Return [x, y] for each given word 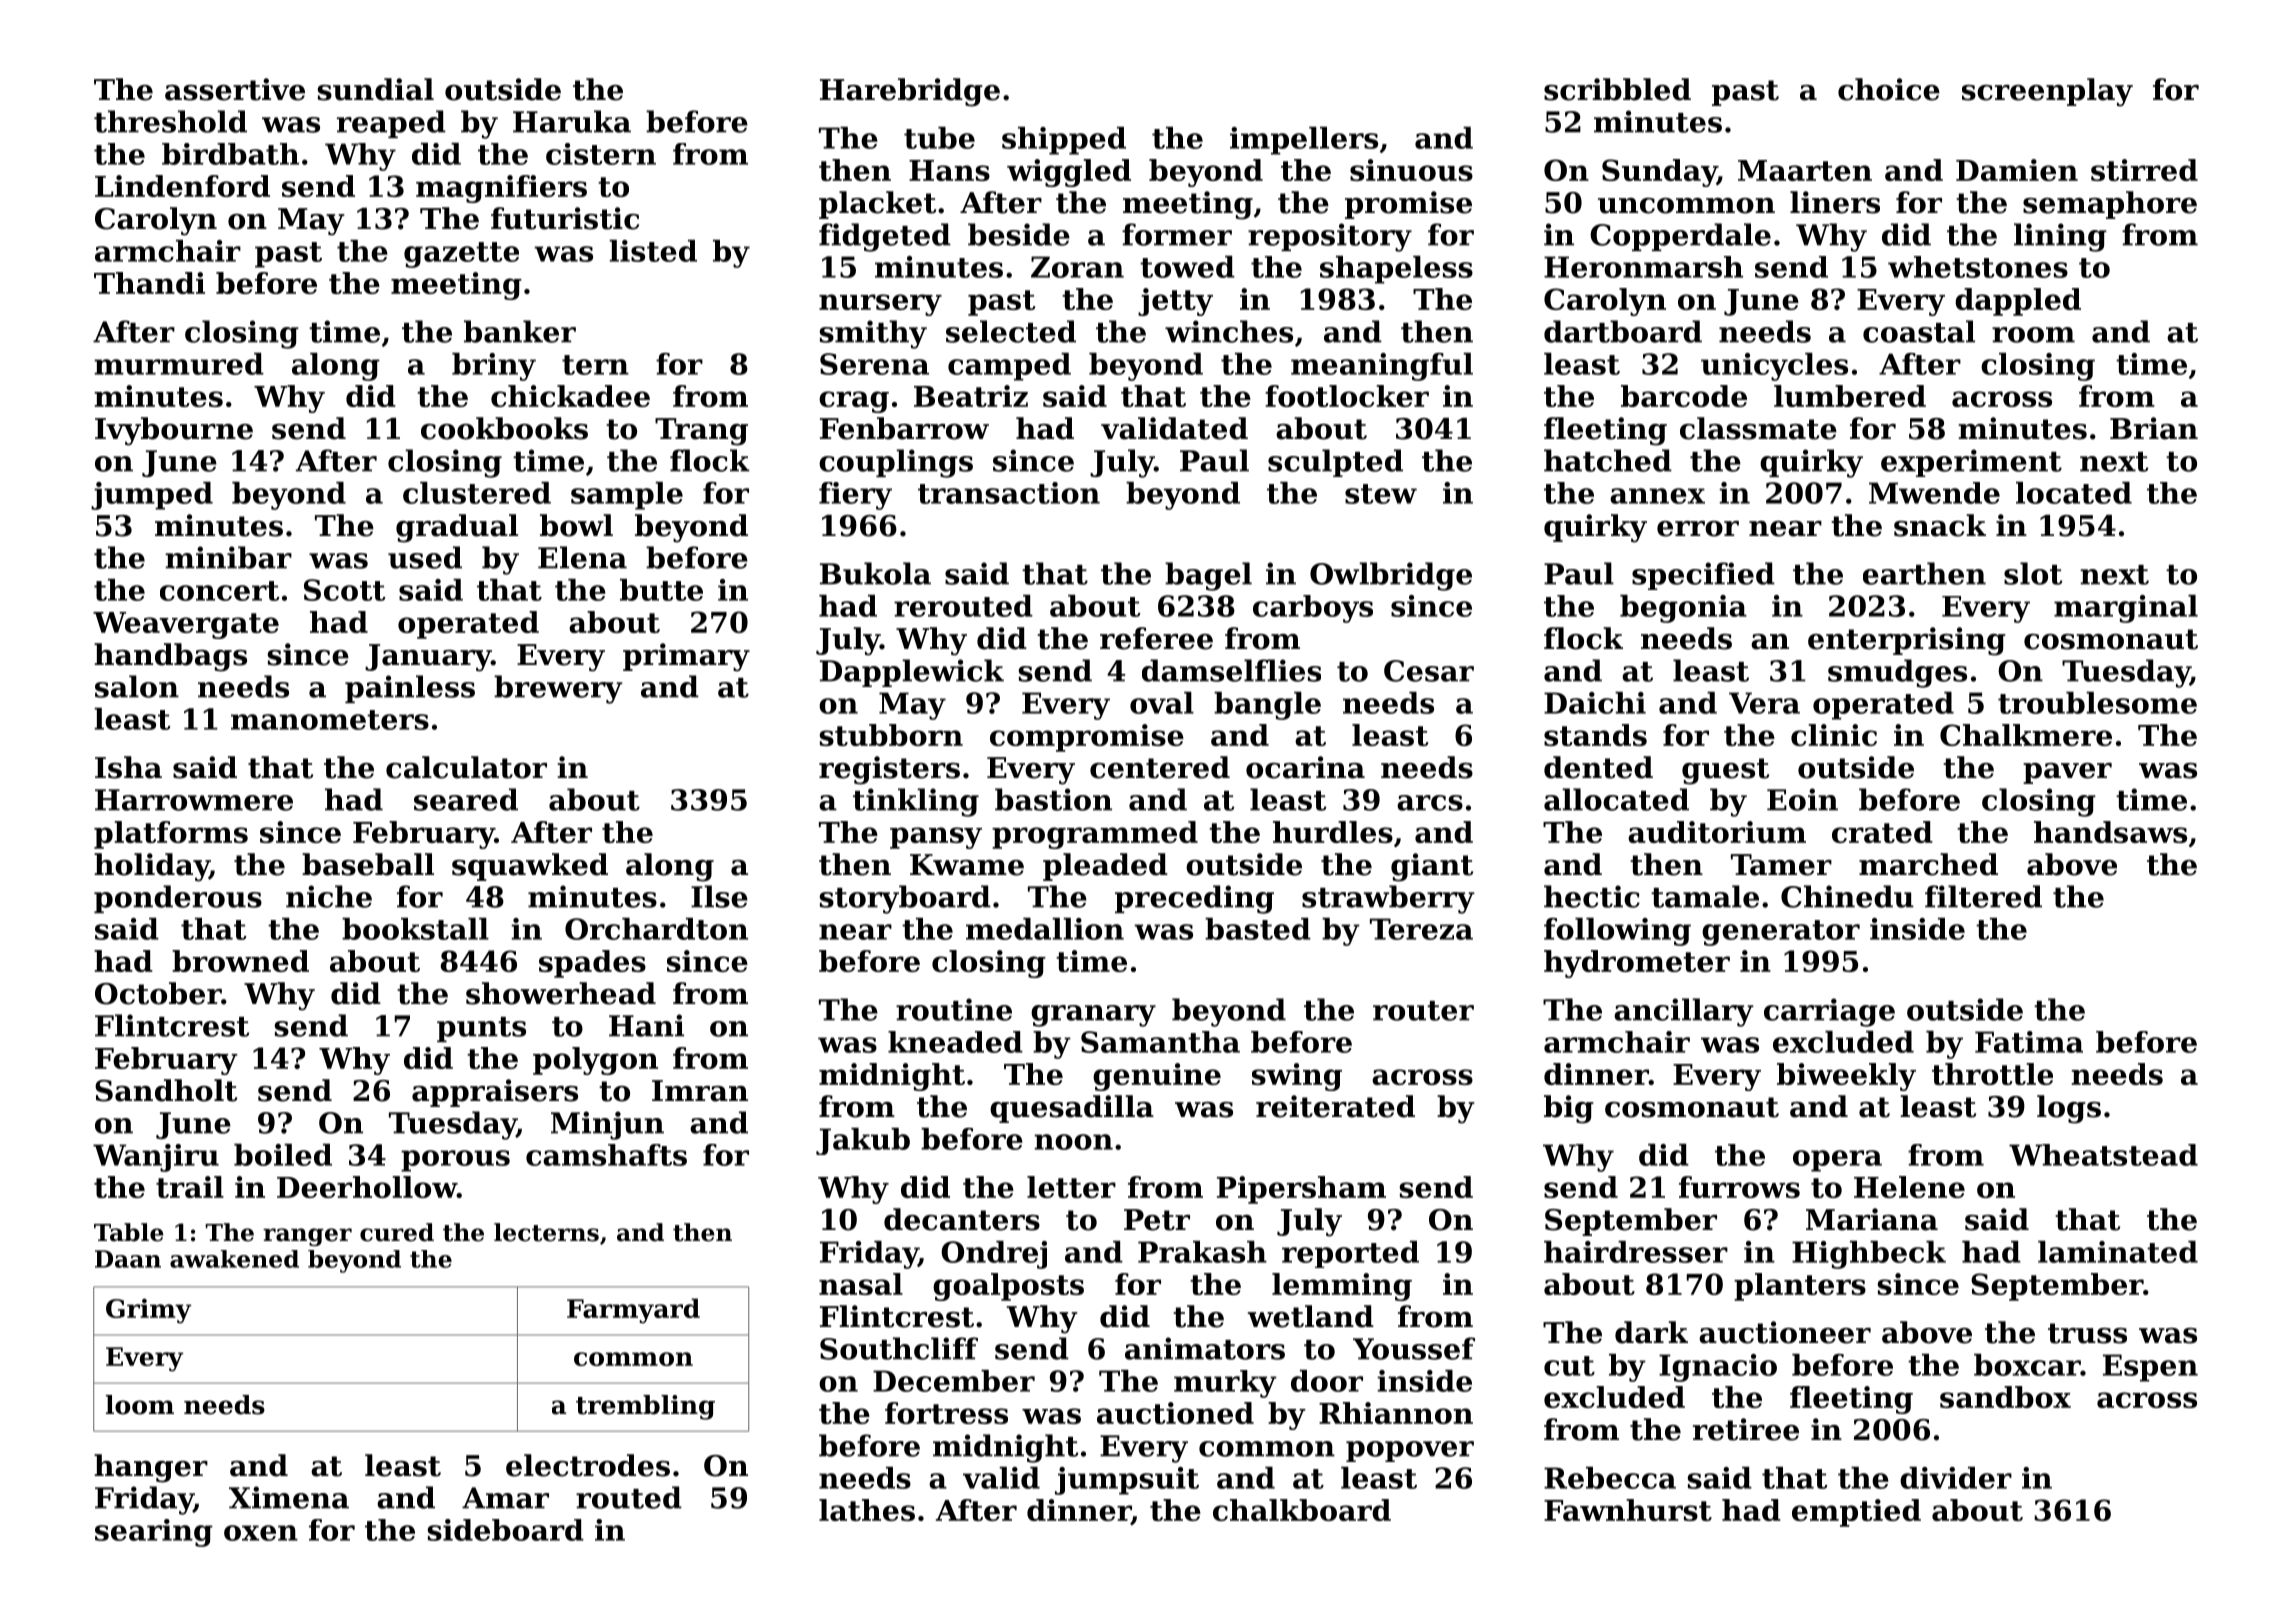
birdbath [230, 154]
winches [1229, 331]
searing [154, 1533]
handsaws [2110, 832]
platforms [171, 835]
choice [1889, 89]
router [1423, 1011]
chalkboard [1302, 1510]
